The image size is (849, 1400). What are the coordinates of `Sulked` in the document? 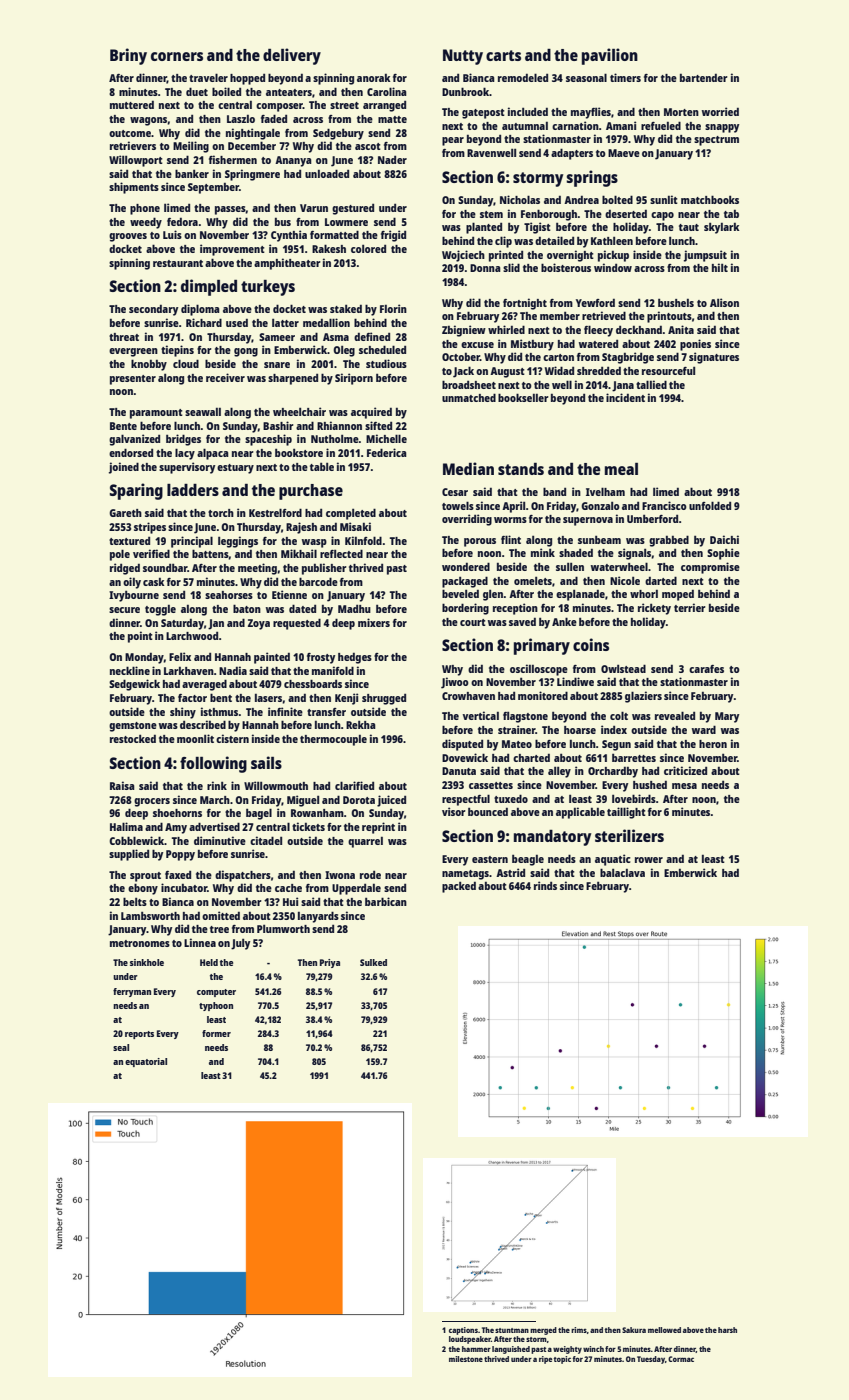 It's located at (373, 962).
